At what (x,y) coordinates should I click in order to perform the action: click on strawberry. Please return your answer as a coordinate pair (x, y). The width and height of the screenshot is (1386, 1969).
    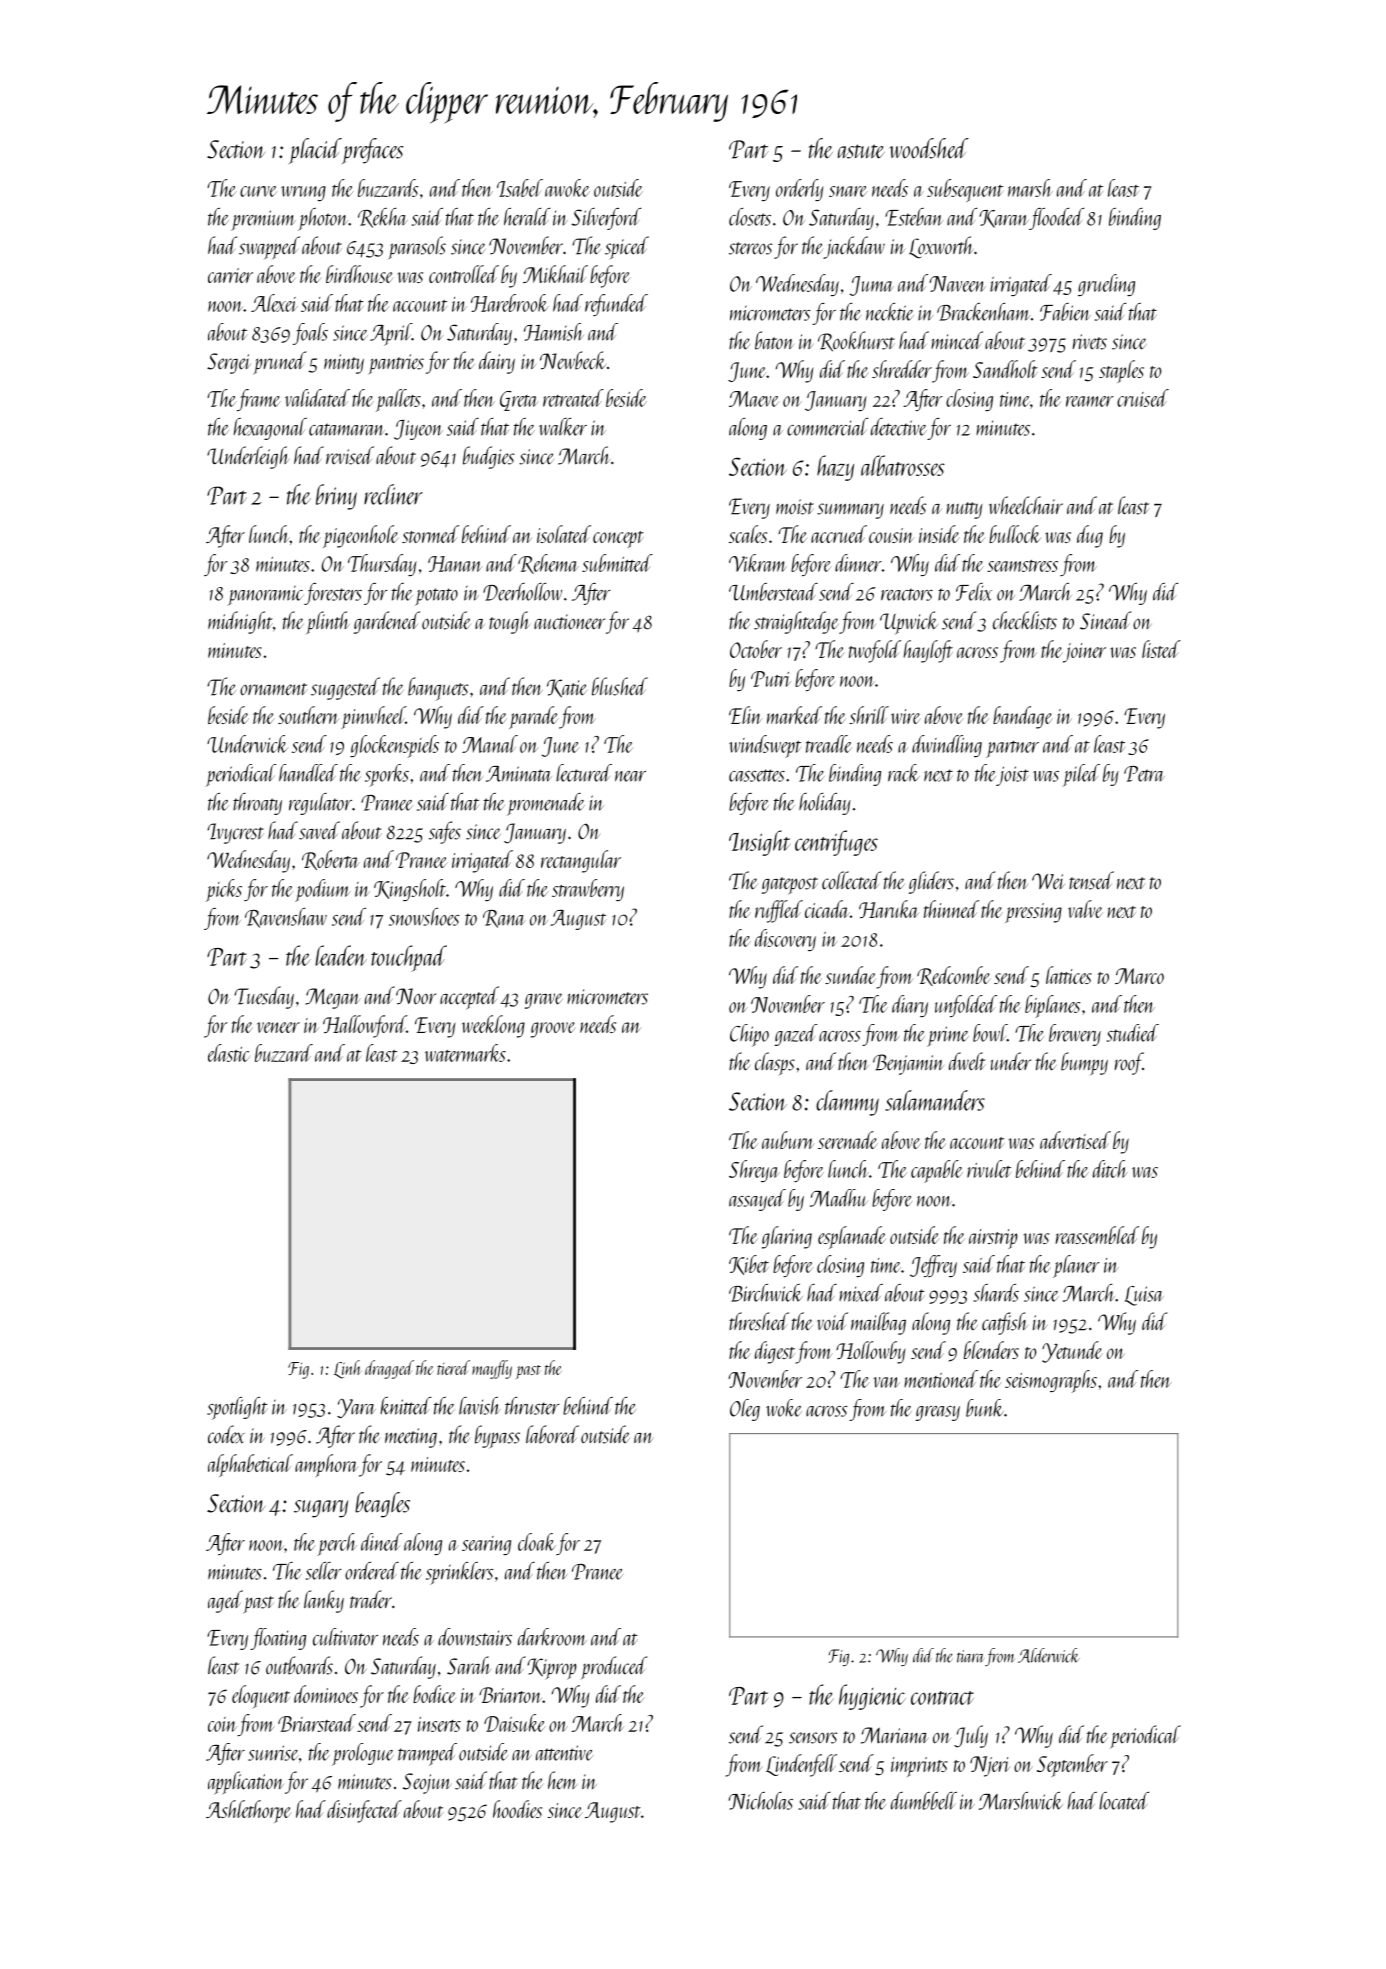
    Looking at the image, I should click on (588, 890).
